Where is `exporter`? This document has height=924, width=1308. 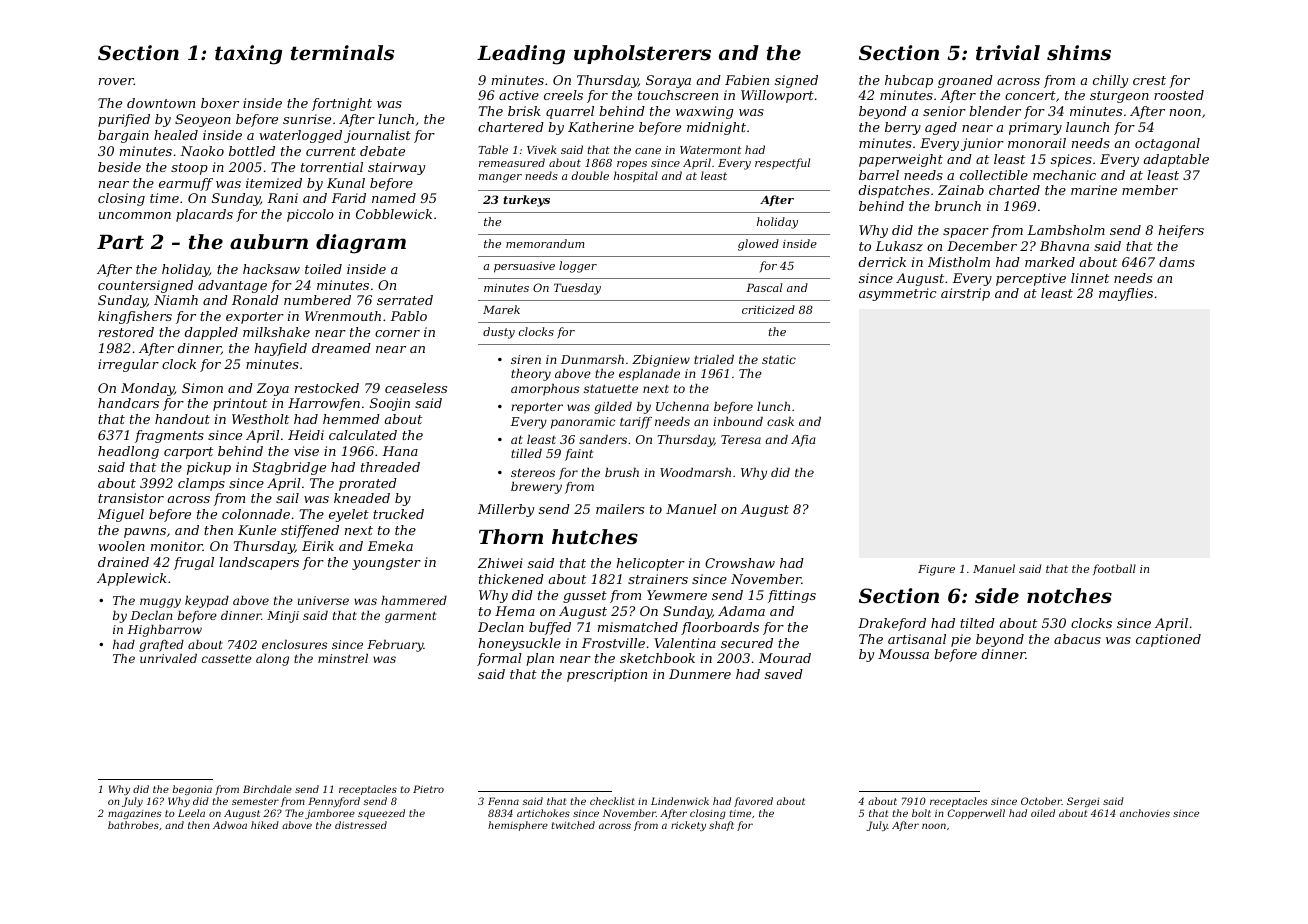 exporter is located at coordinates (255, 318).
